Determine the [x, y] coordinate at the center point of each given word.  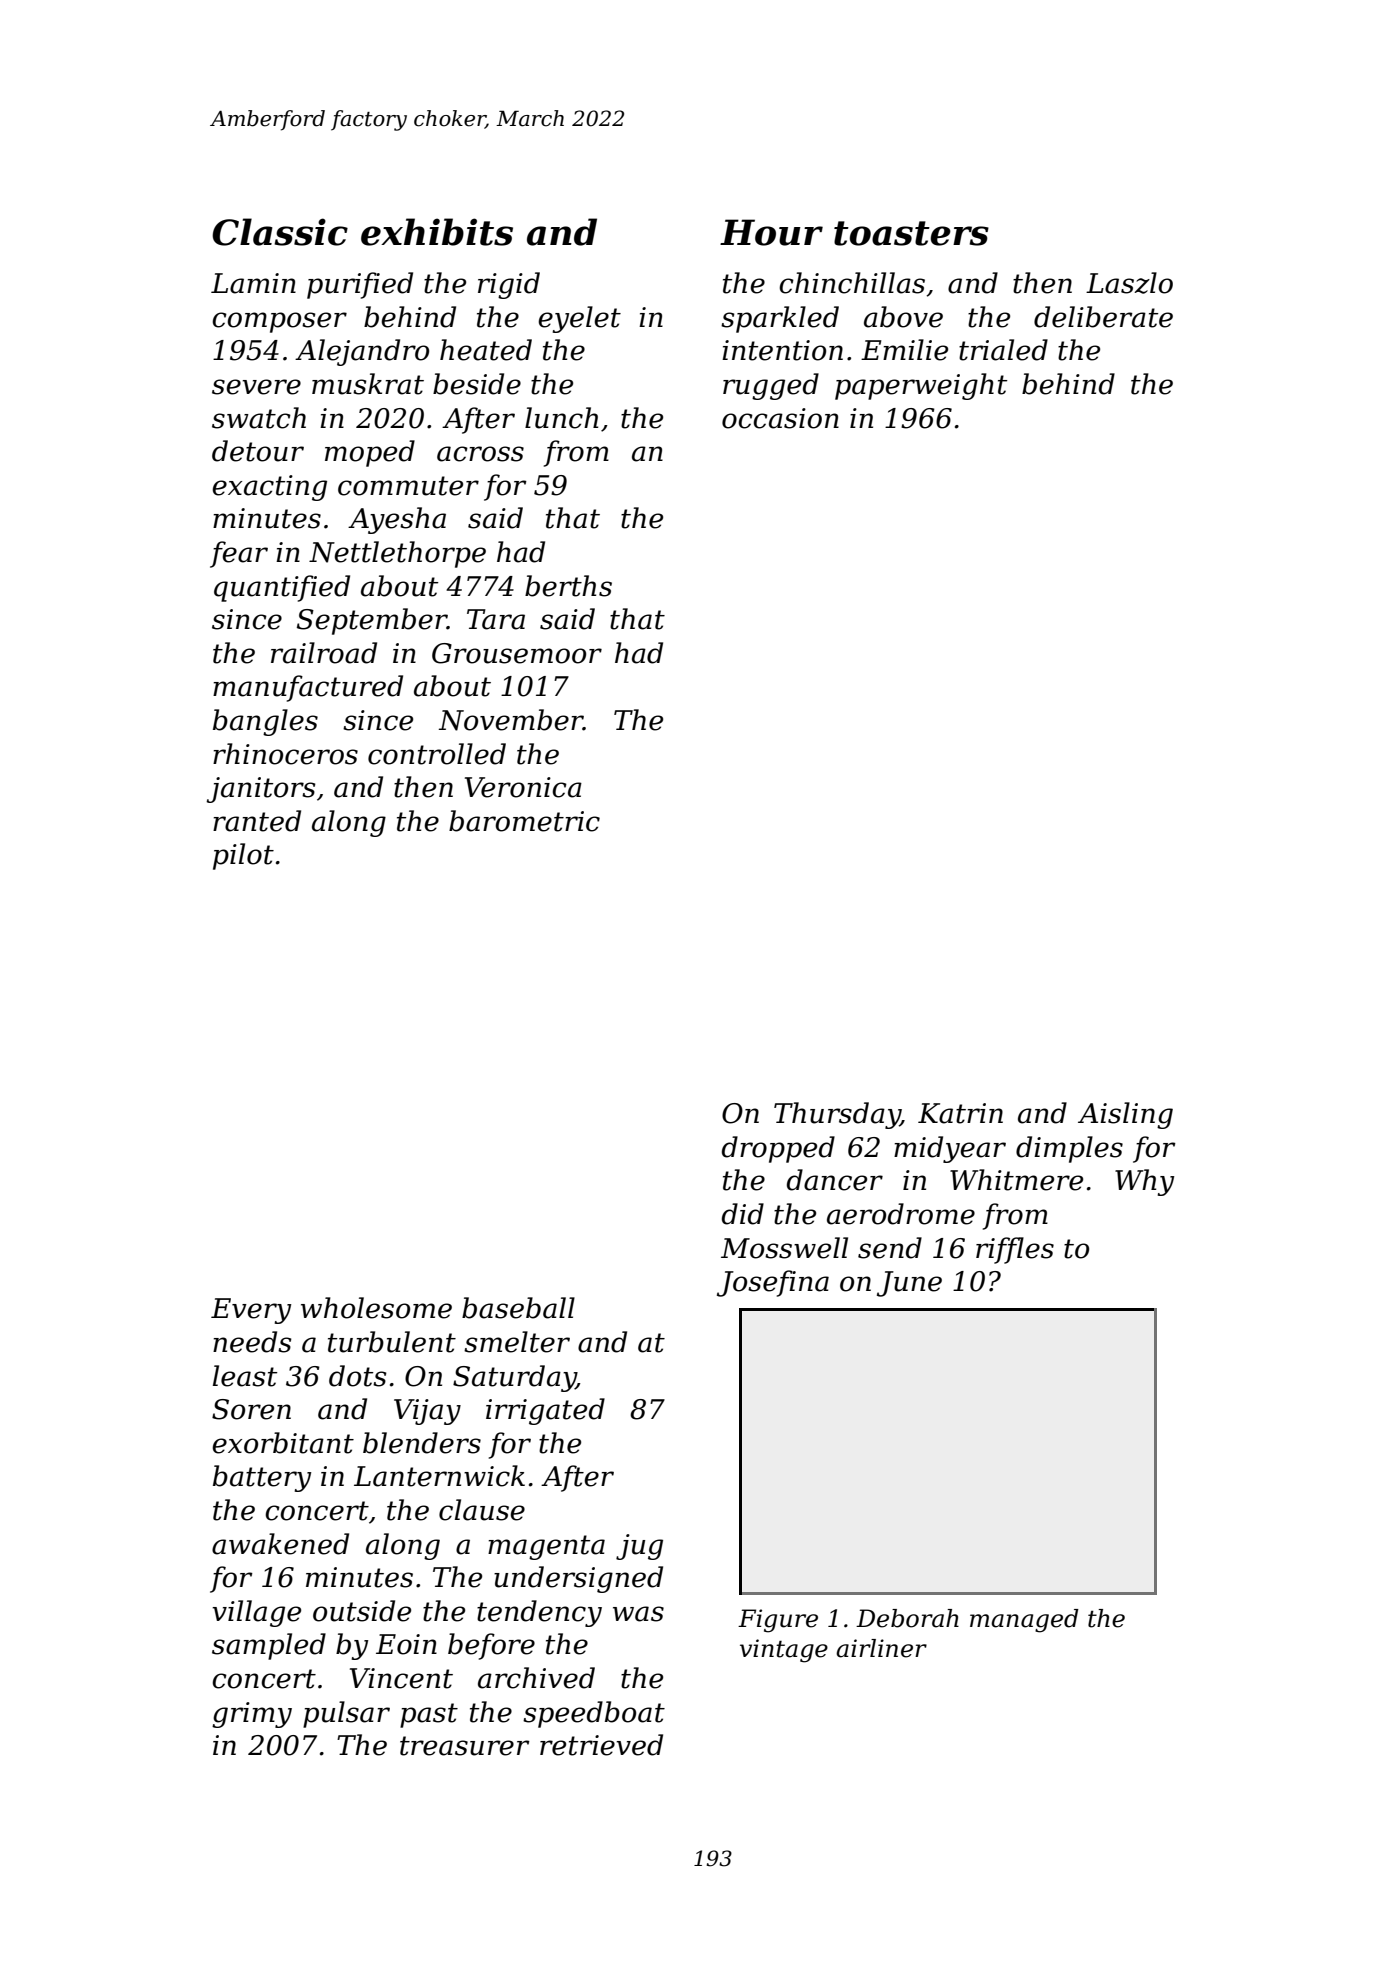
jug [639, 1547]
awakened [280, 1544]
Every [251, 1311]
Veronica [523, 787]
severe [256, 387]
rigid [509, 285]
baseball [518, 1308]
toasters [911, 233]
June [909, 1284]
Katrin [960, 1113]
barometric [524, 821]
